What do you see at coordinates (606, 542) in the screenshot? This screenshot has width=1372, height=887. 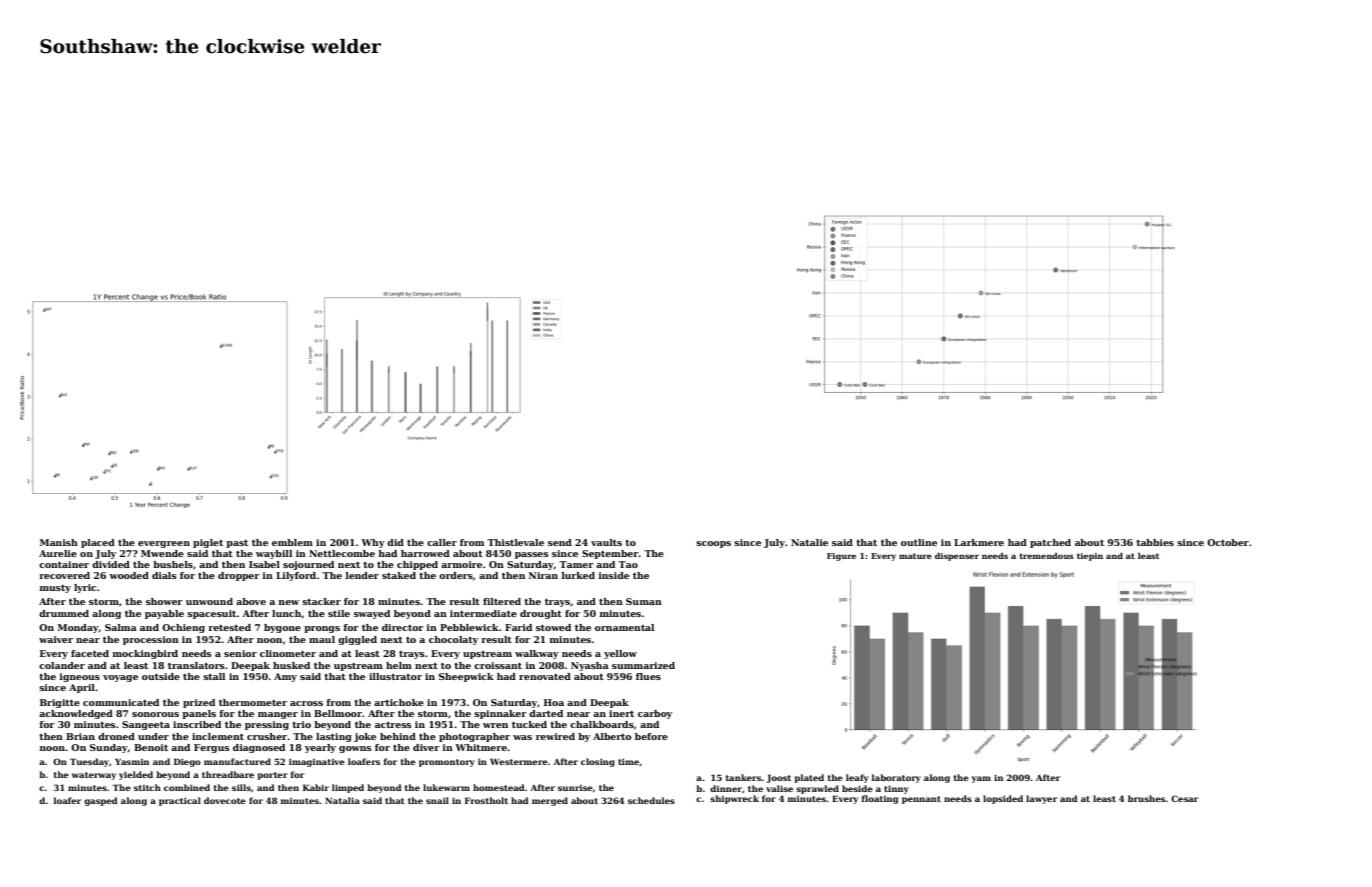 I see `vaults` at bounding box center [606, 542].
